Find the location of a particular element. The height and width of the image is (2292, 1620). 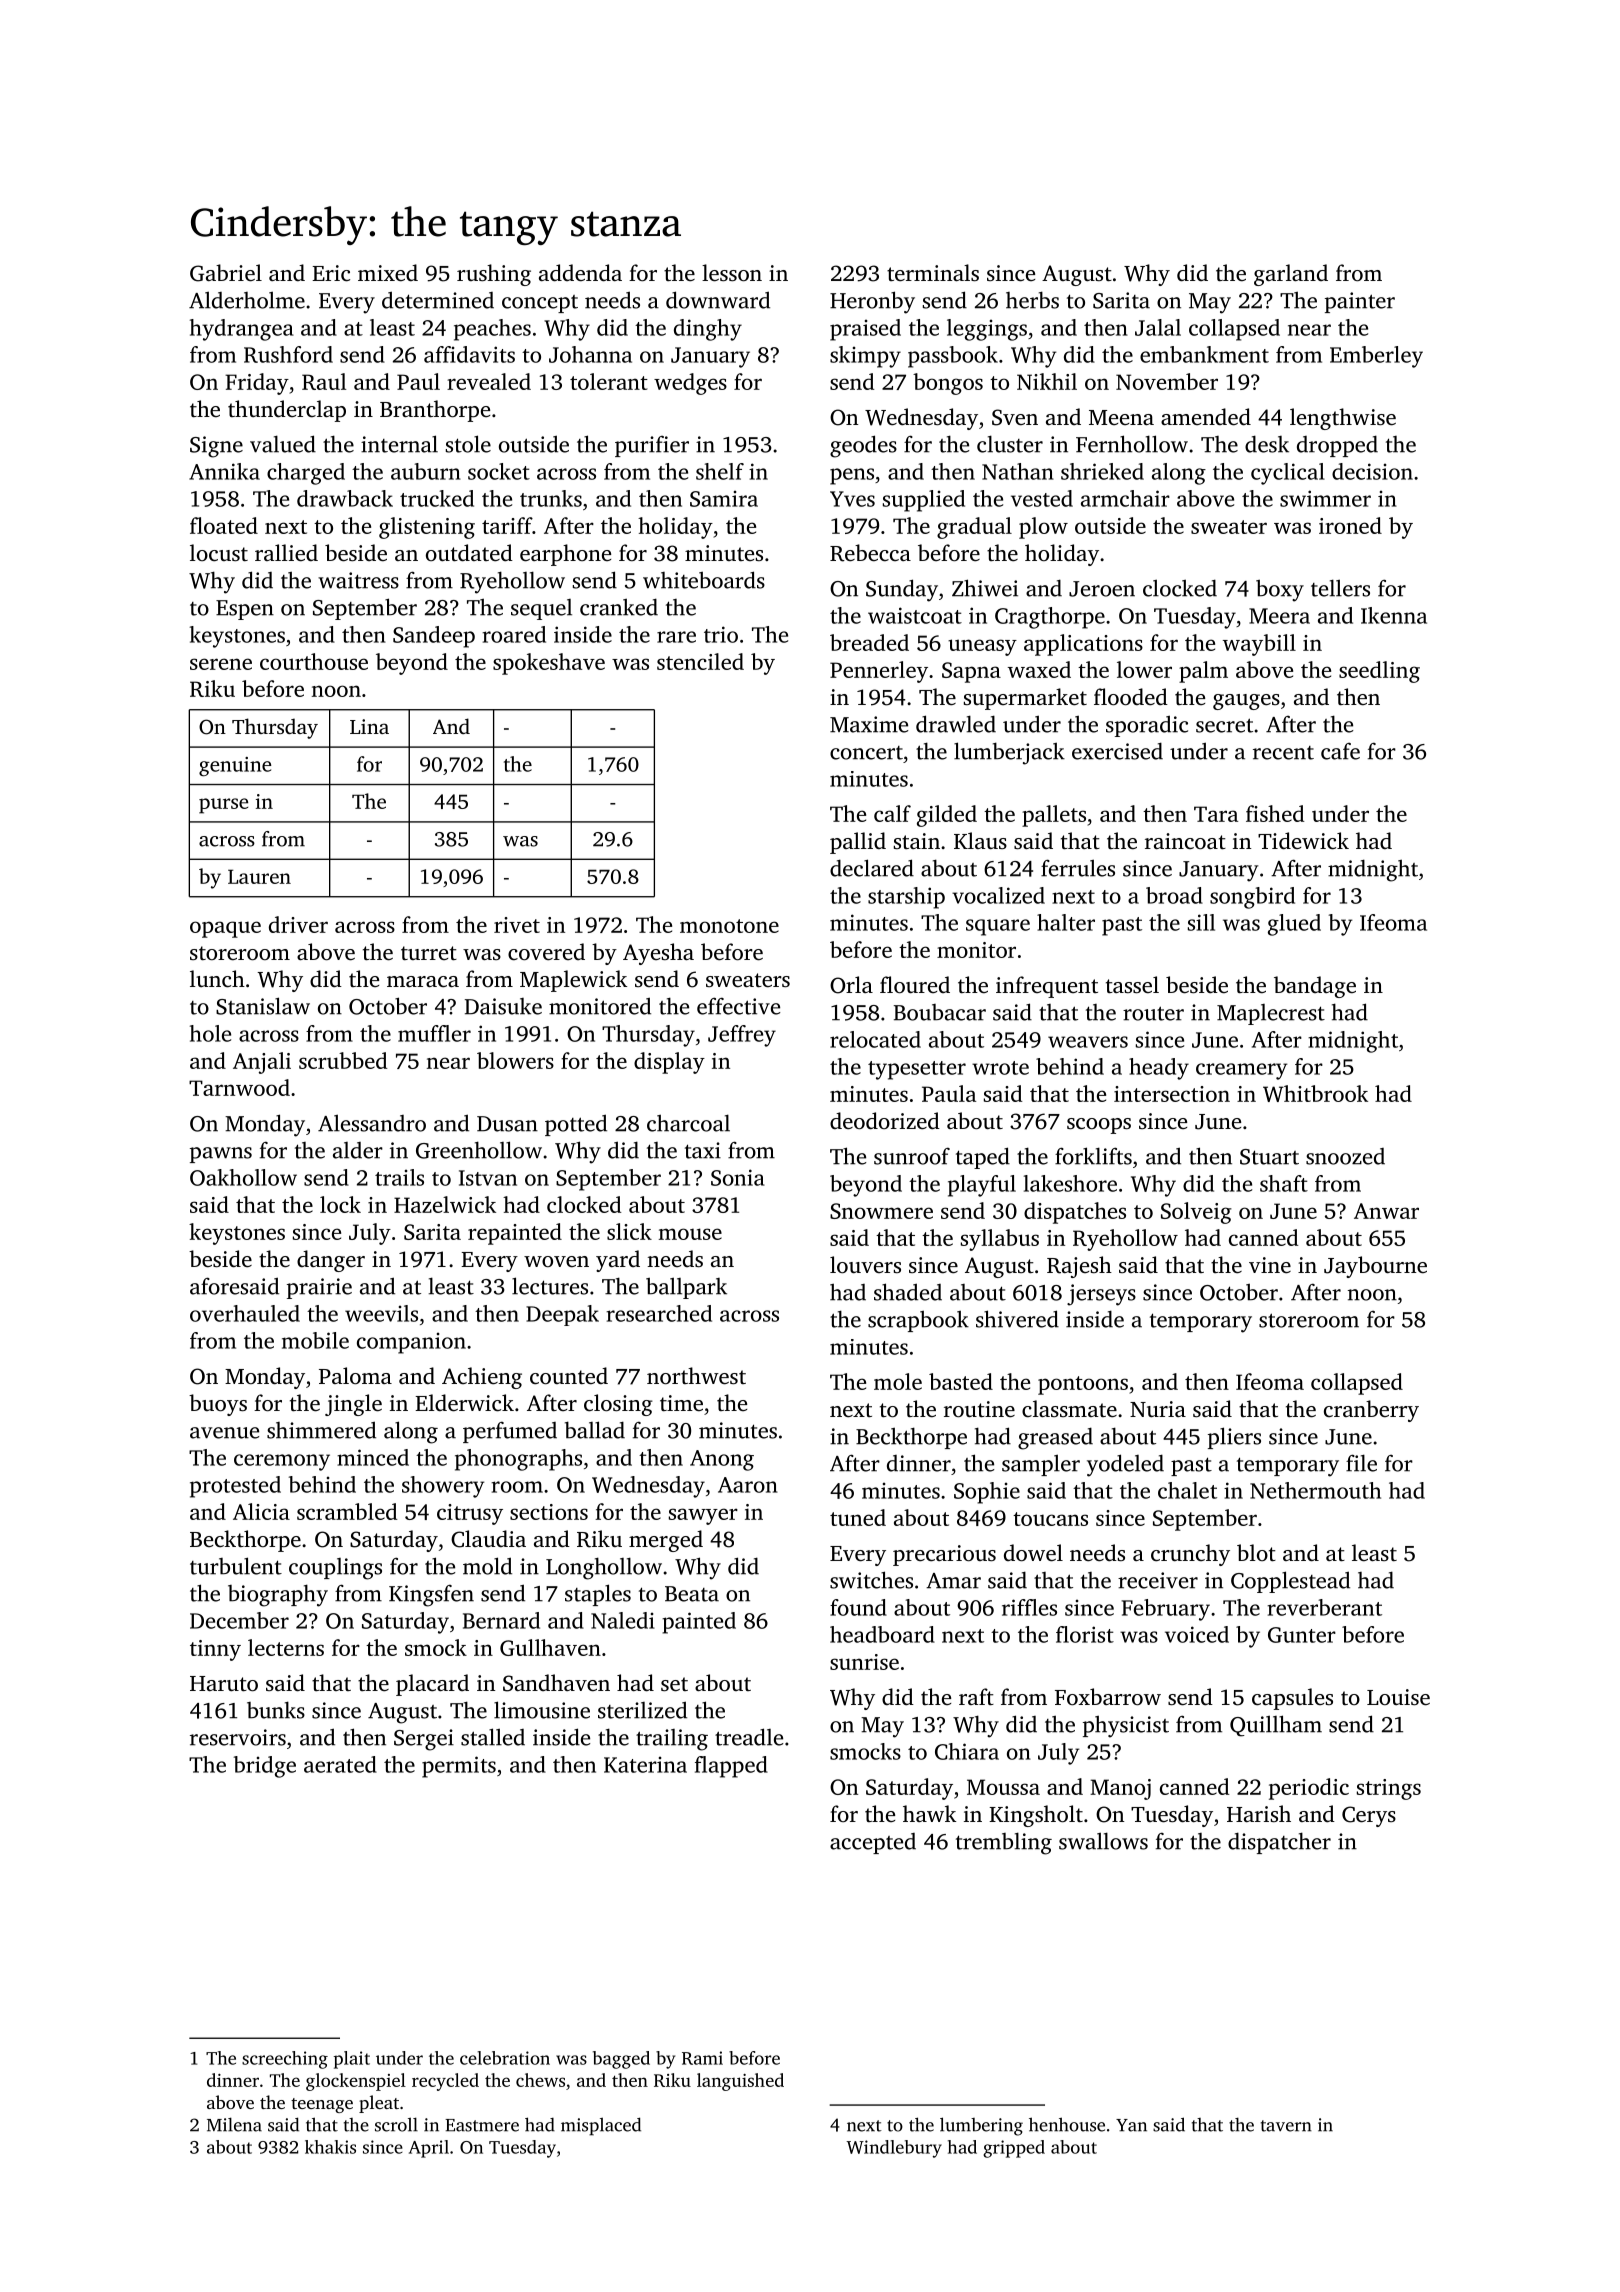

minced is located at coordinates (373, 1457).
